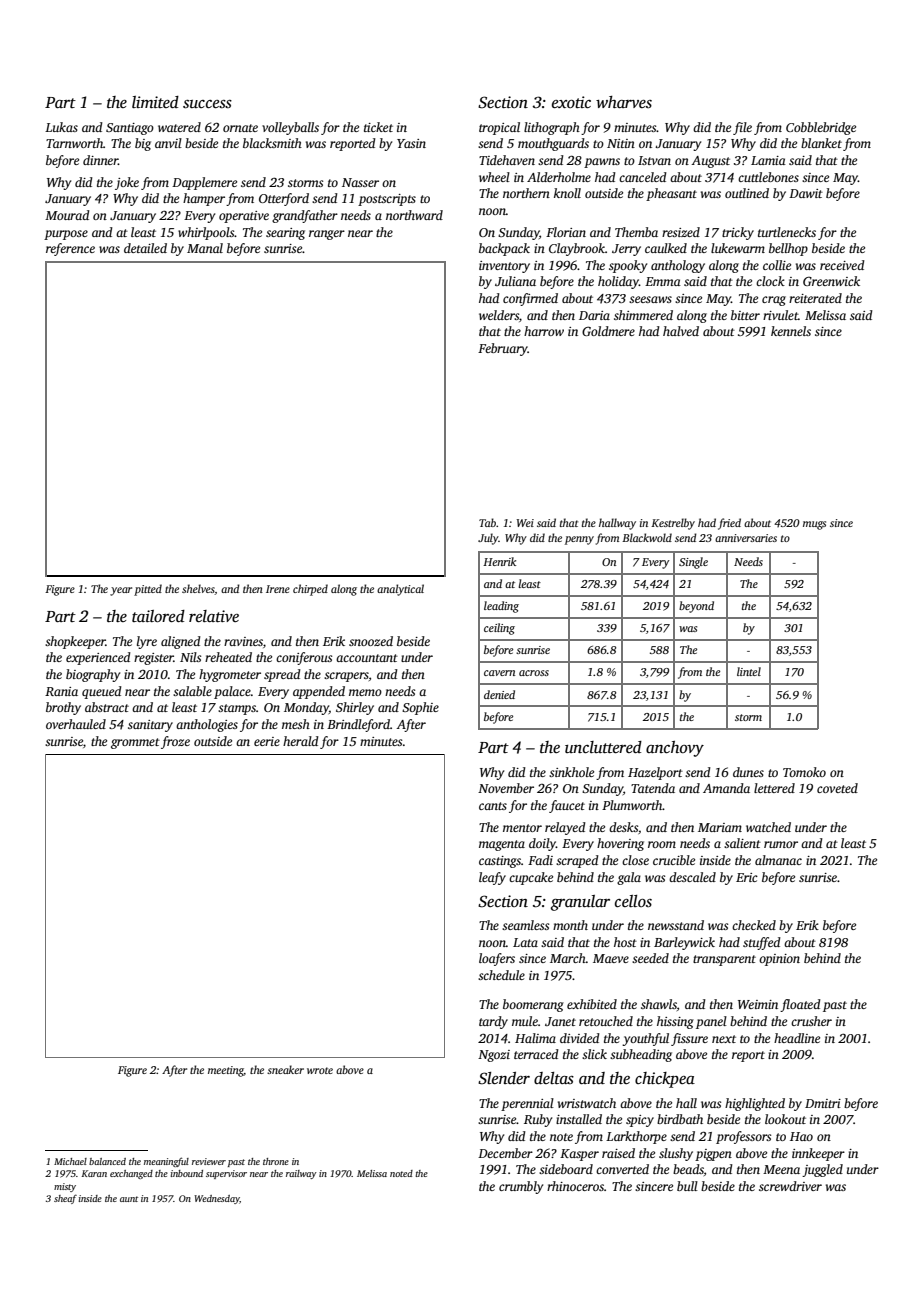  What do you see at coordinates (499, 629) in the screenshot?
I see `ceiling` at bounding box center [499, 629].
